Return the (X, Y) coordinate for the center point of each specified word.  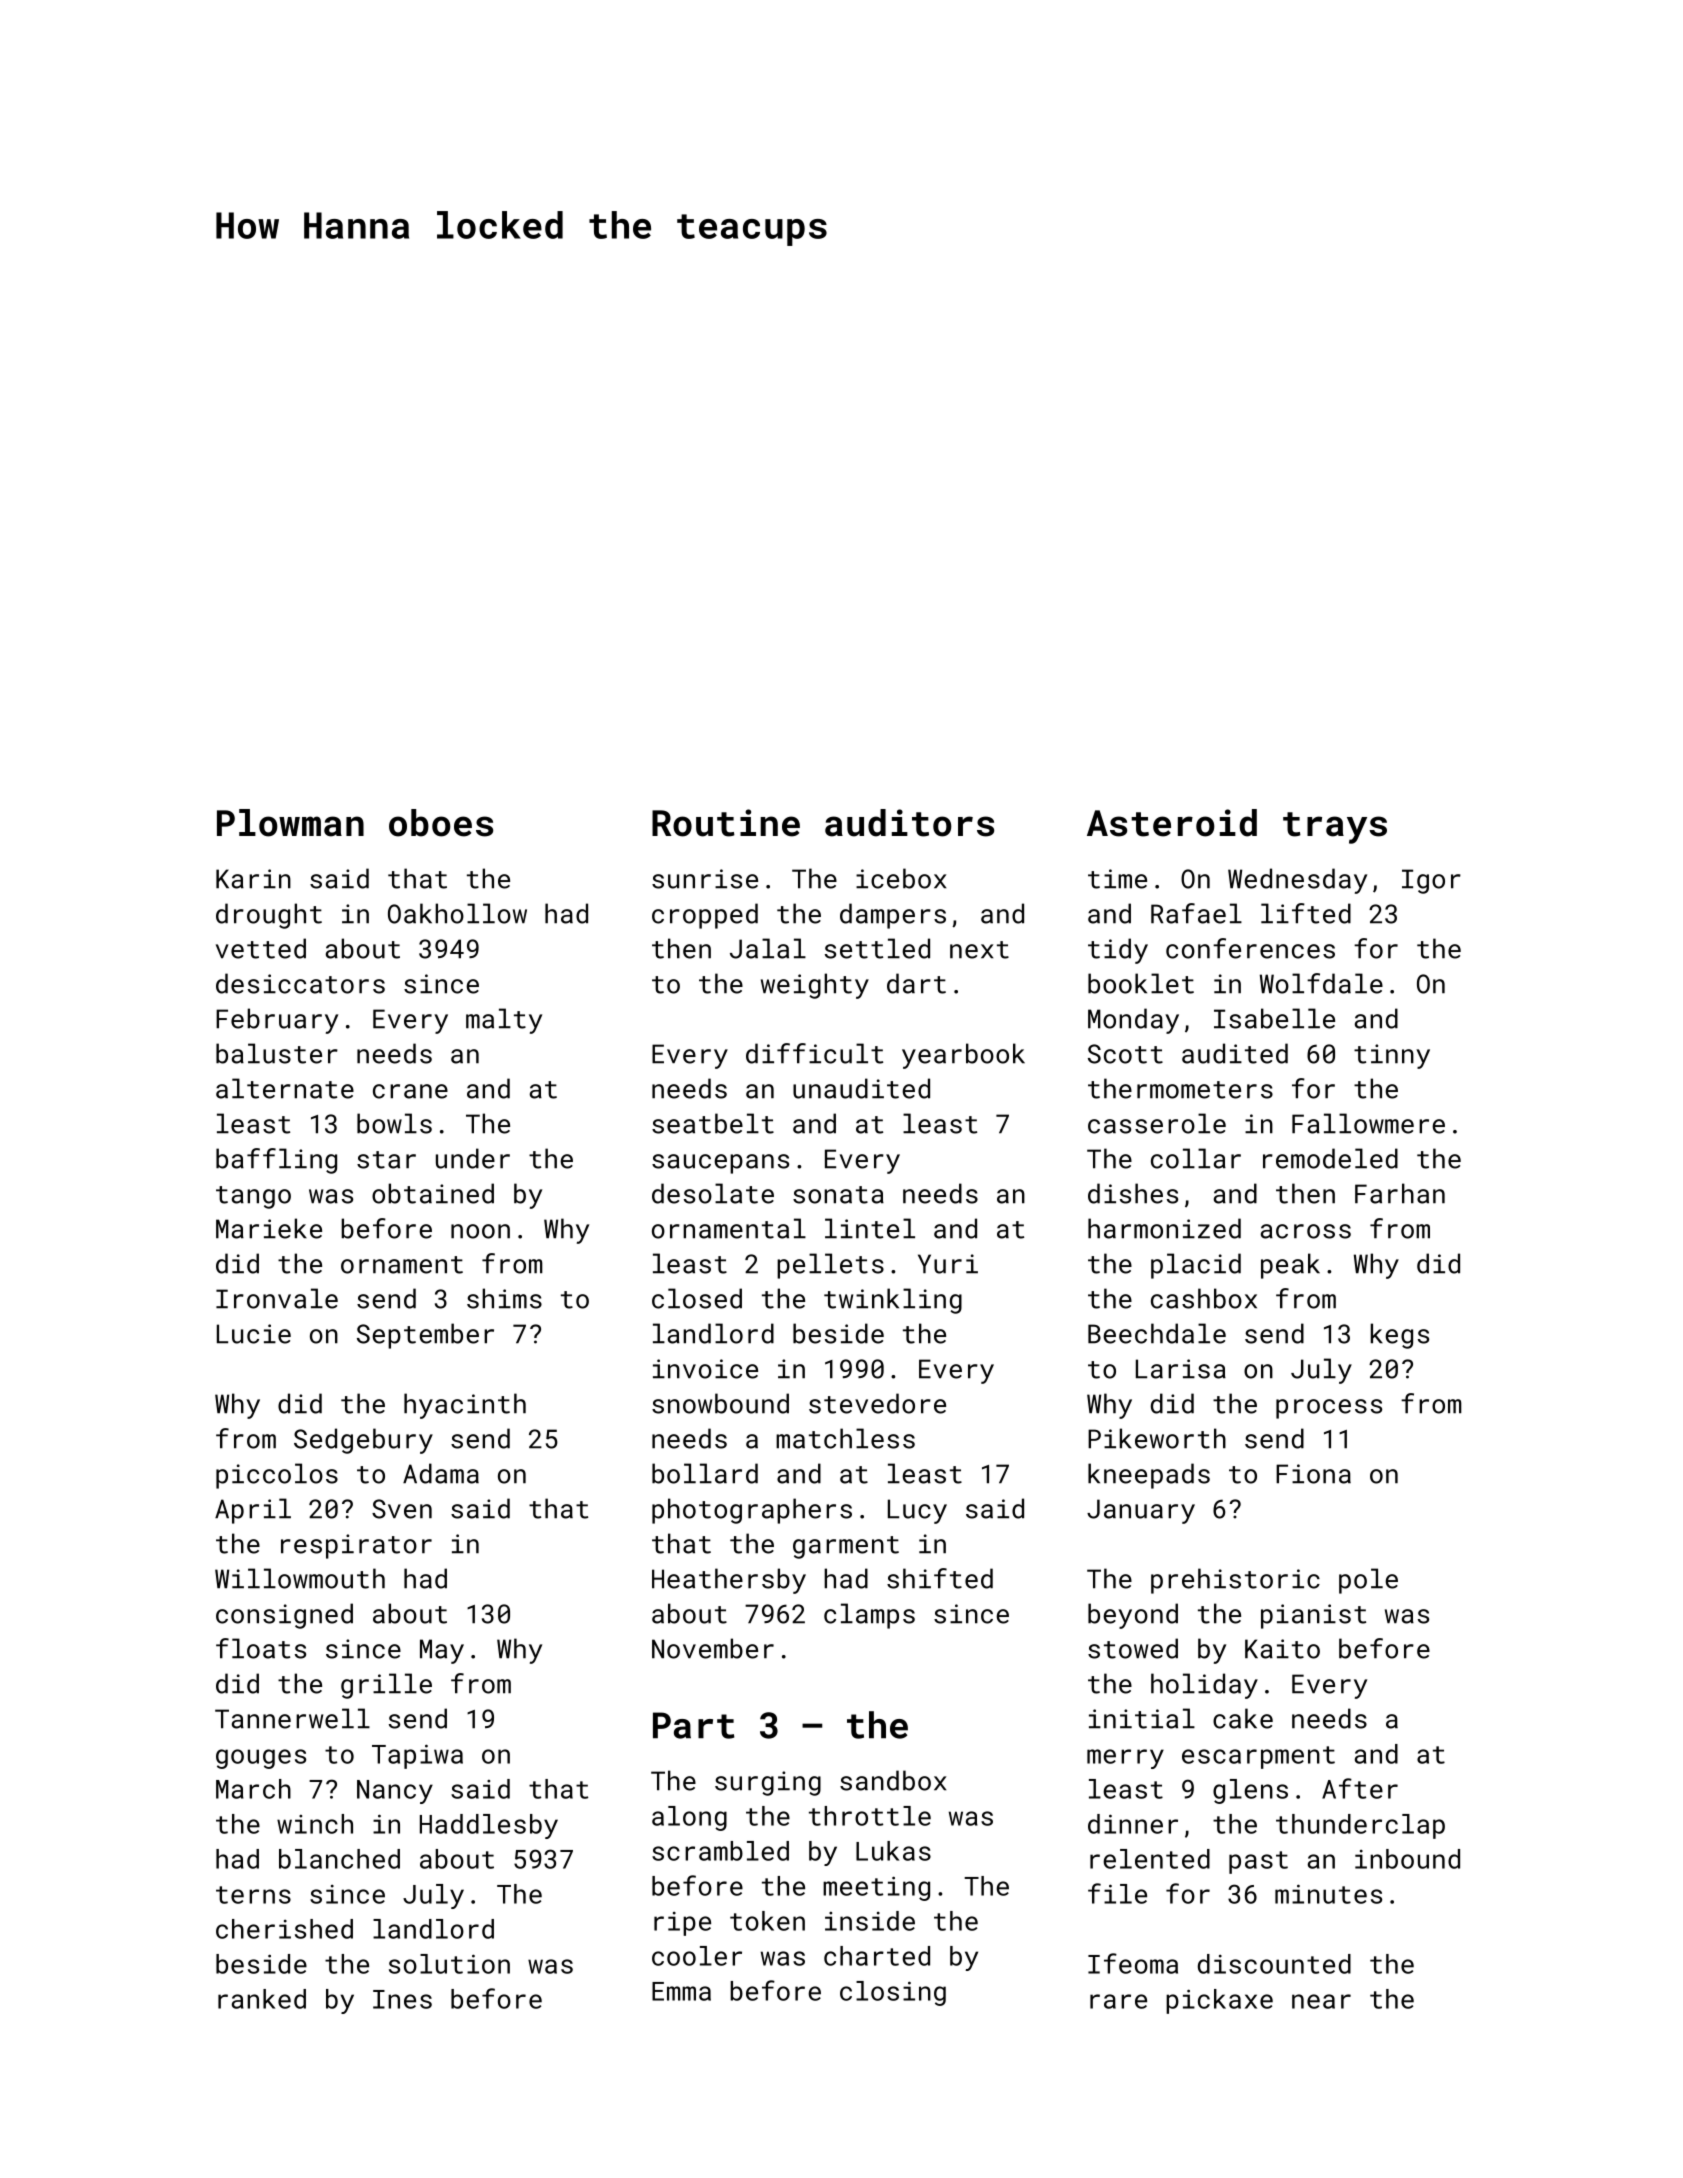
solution (449, 1964)
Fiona (1313, 1474)
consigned (284, 1616)
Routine (726, 823)
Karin (253, 879)
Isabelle (1274, 1018)
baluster (277, 1053)
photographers (752, 1511)
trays (1335, 828)
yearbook (963, 1056)
